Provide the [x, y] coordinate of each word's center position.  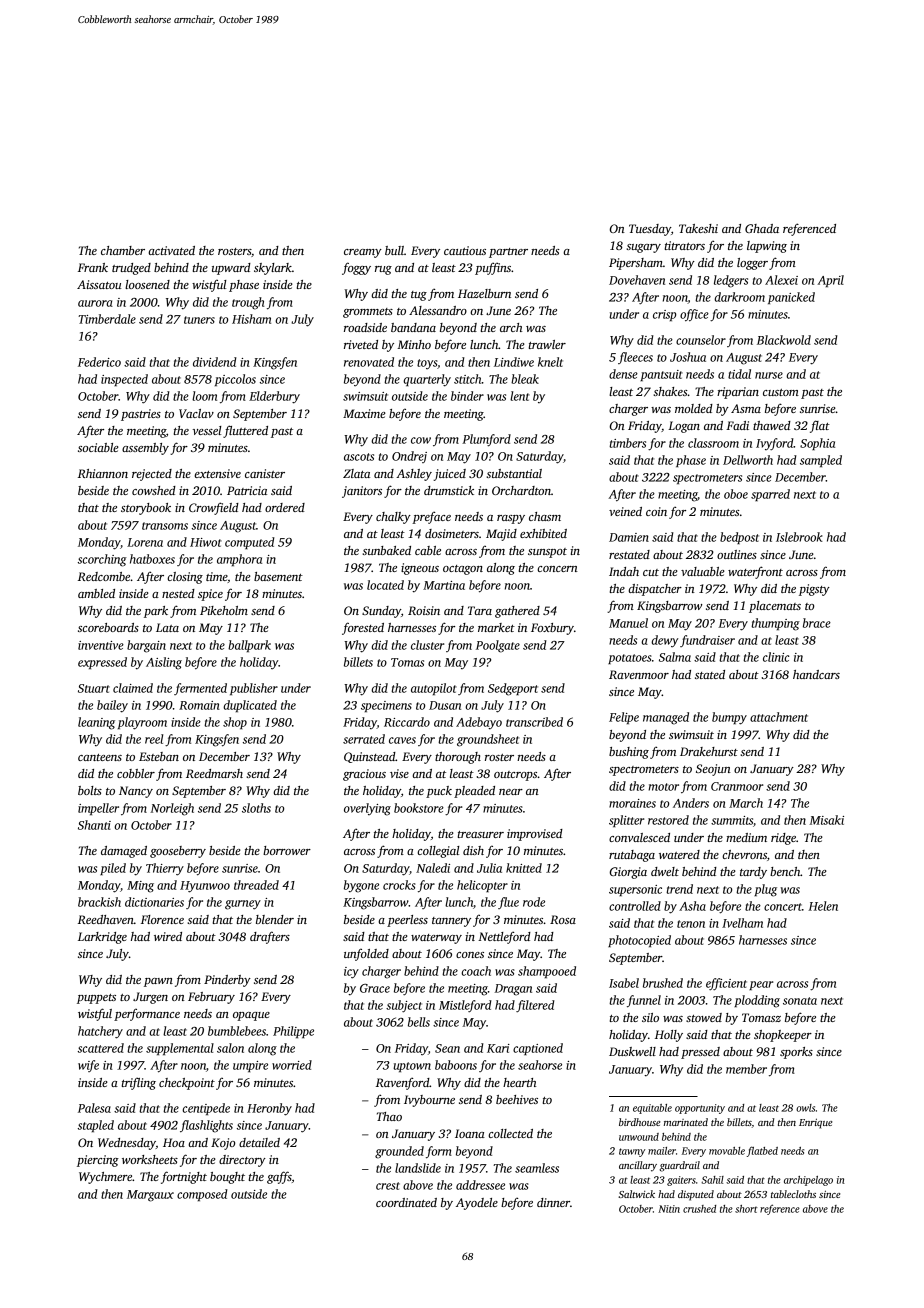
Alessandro [438, 310]
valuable [703, 571]
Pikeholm [224, 610]
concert [783, 907]
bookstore [419, 808]
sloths [256, 808]
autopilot [434, 689]
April [830, 281]
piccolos [235, 380]
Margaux [150, 1196]
